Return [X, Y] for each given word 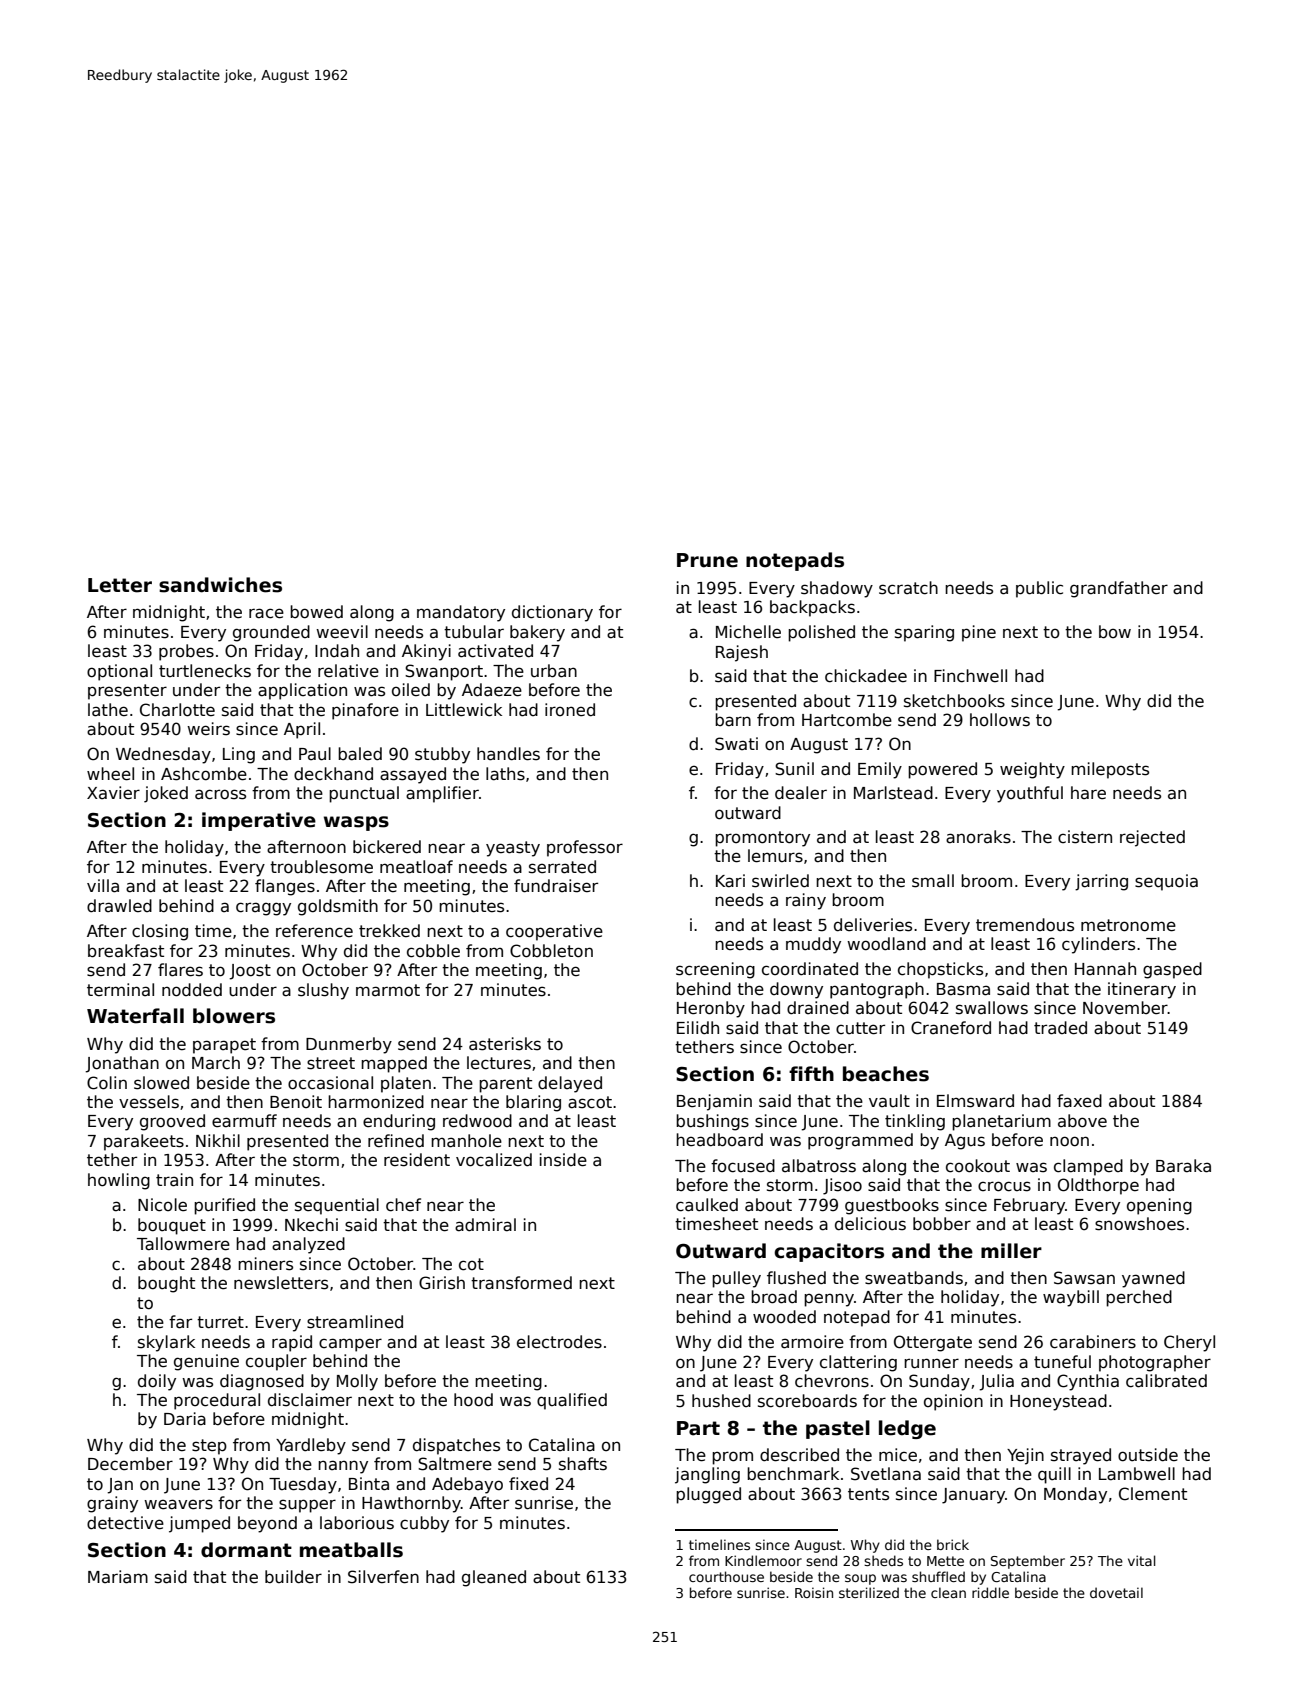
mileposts [1110, 770]
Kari [730, 881]
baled [360, 754]
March [216, 1063]
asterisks [505, 1044]
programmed [860, 1141]
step [209, 1447]
